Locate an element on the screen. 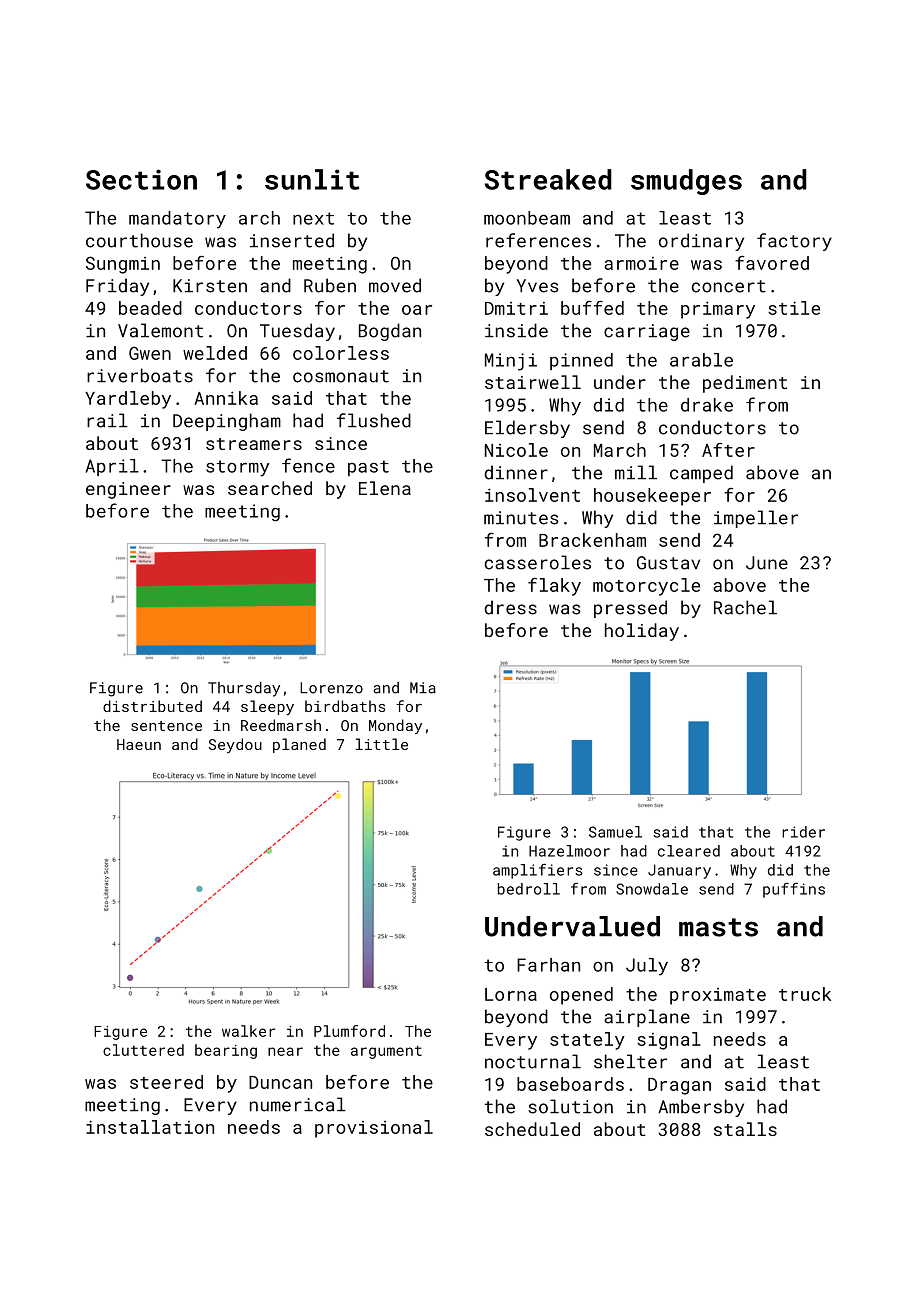 The image size is (924, 1311). mandatory is located at coordinates (177, 220).
